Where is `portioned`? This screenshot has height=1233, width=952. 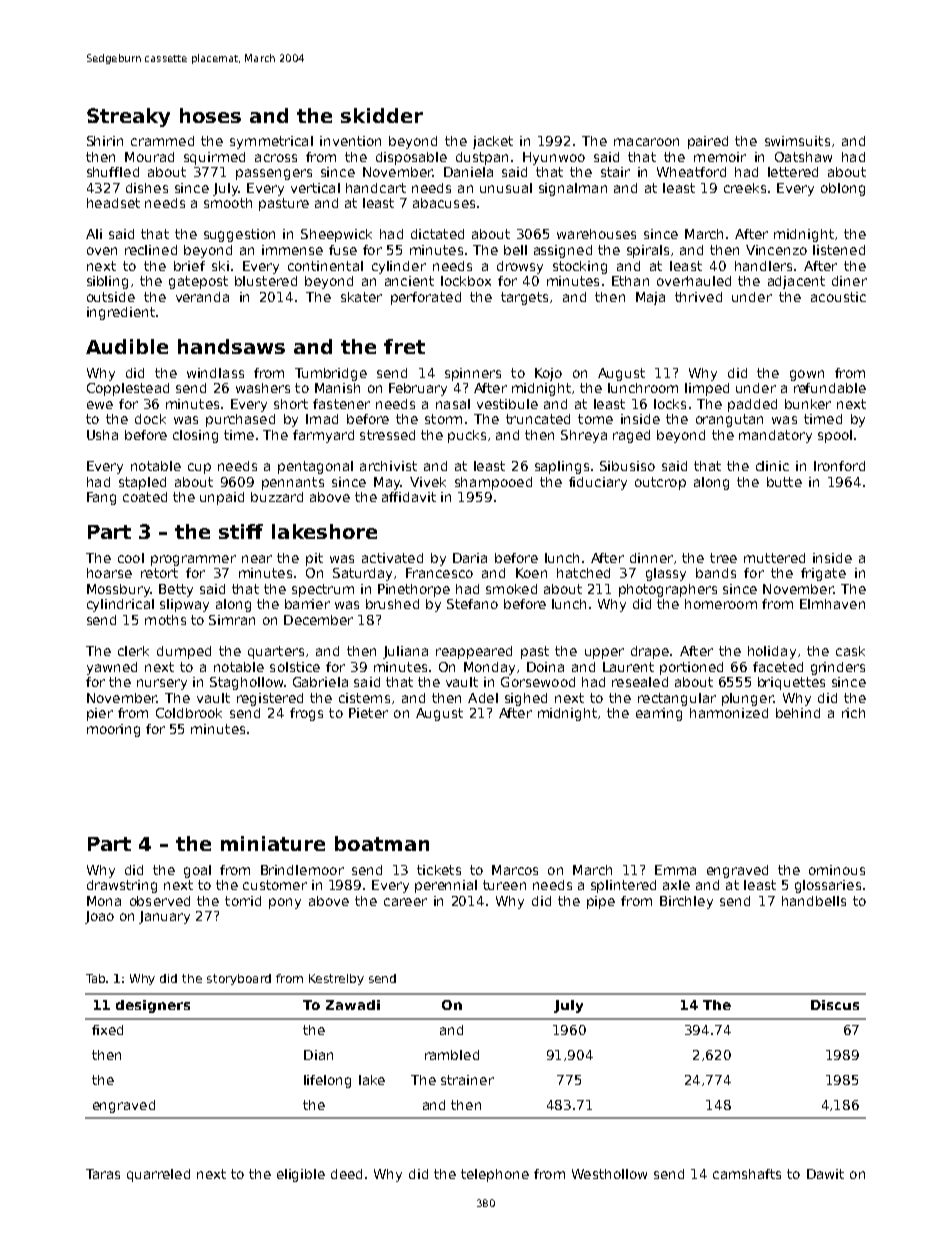
portioned is located at coordinates (691, 668).
